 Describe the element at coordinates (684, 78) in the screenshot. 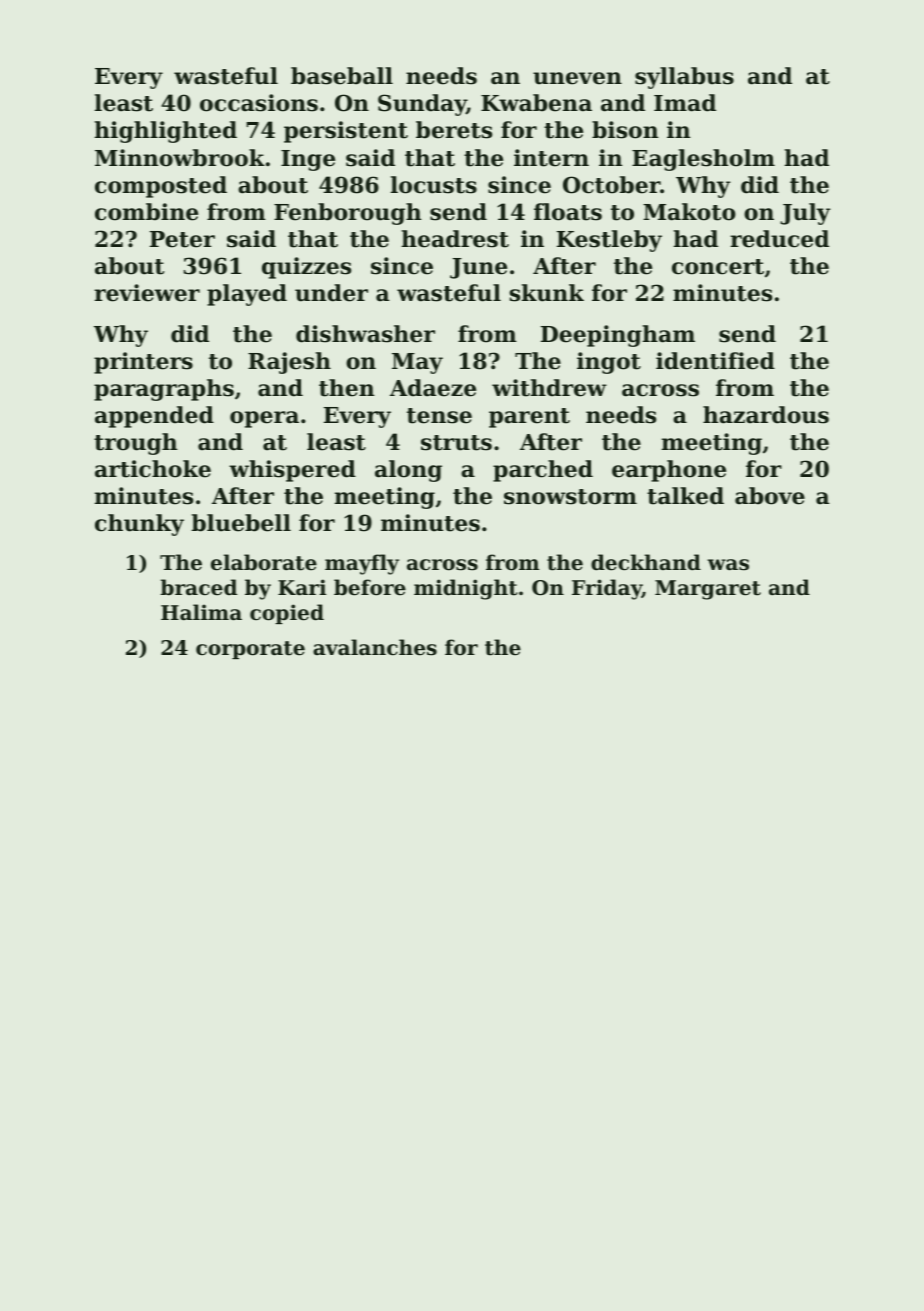

I see `syllabus` at that location.
